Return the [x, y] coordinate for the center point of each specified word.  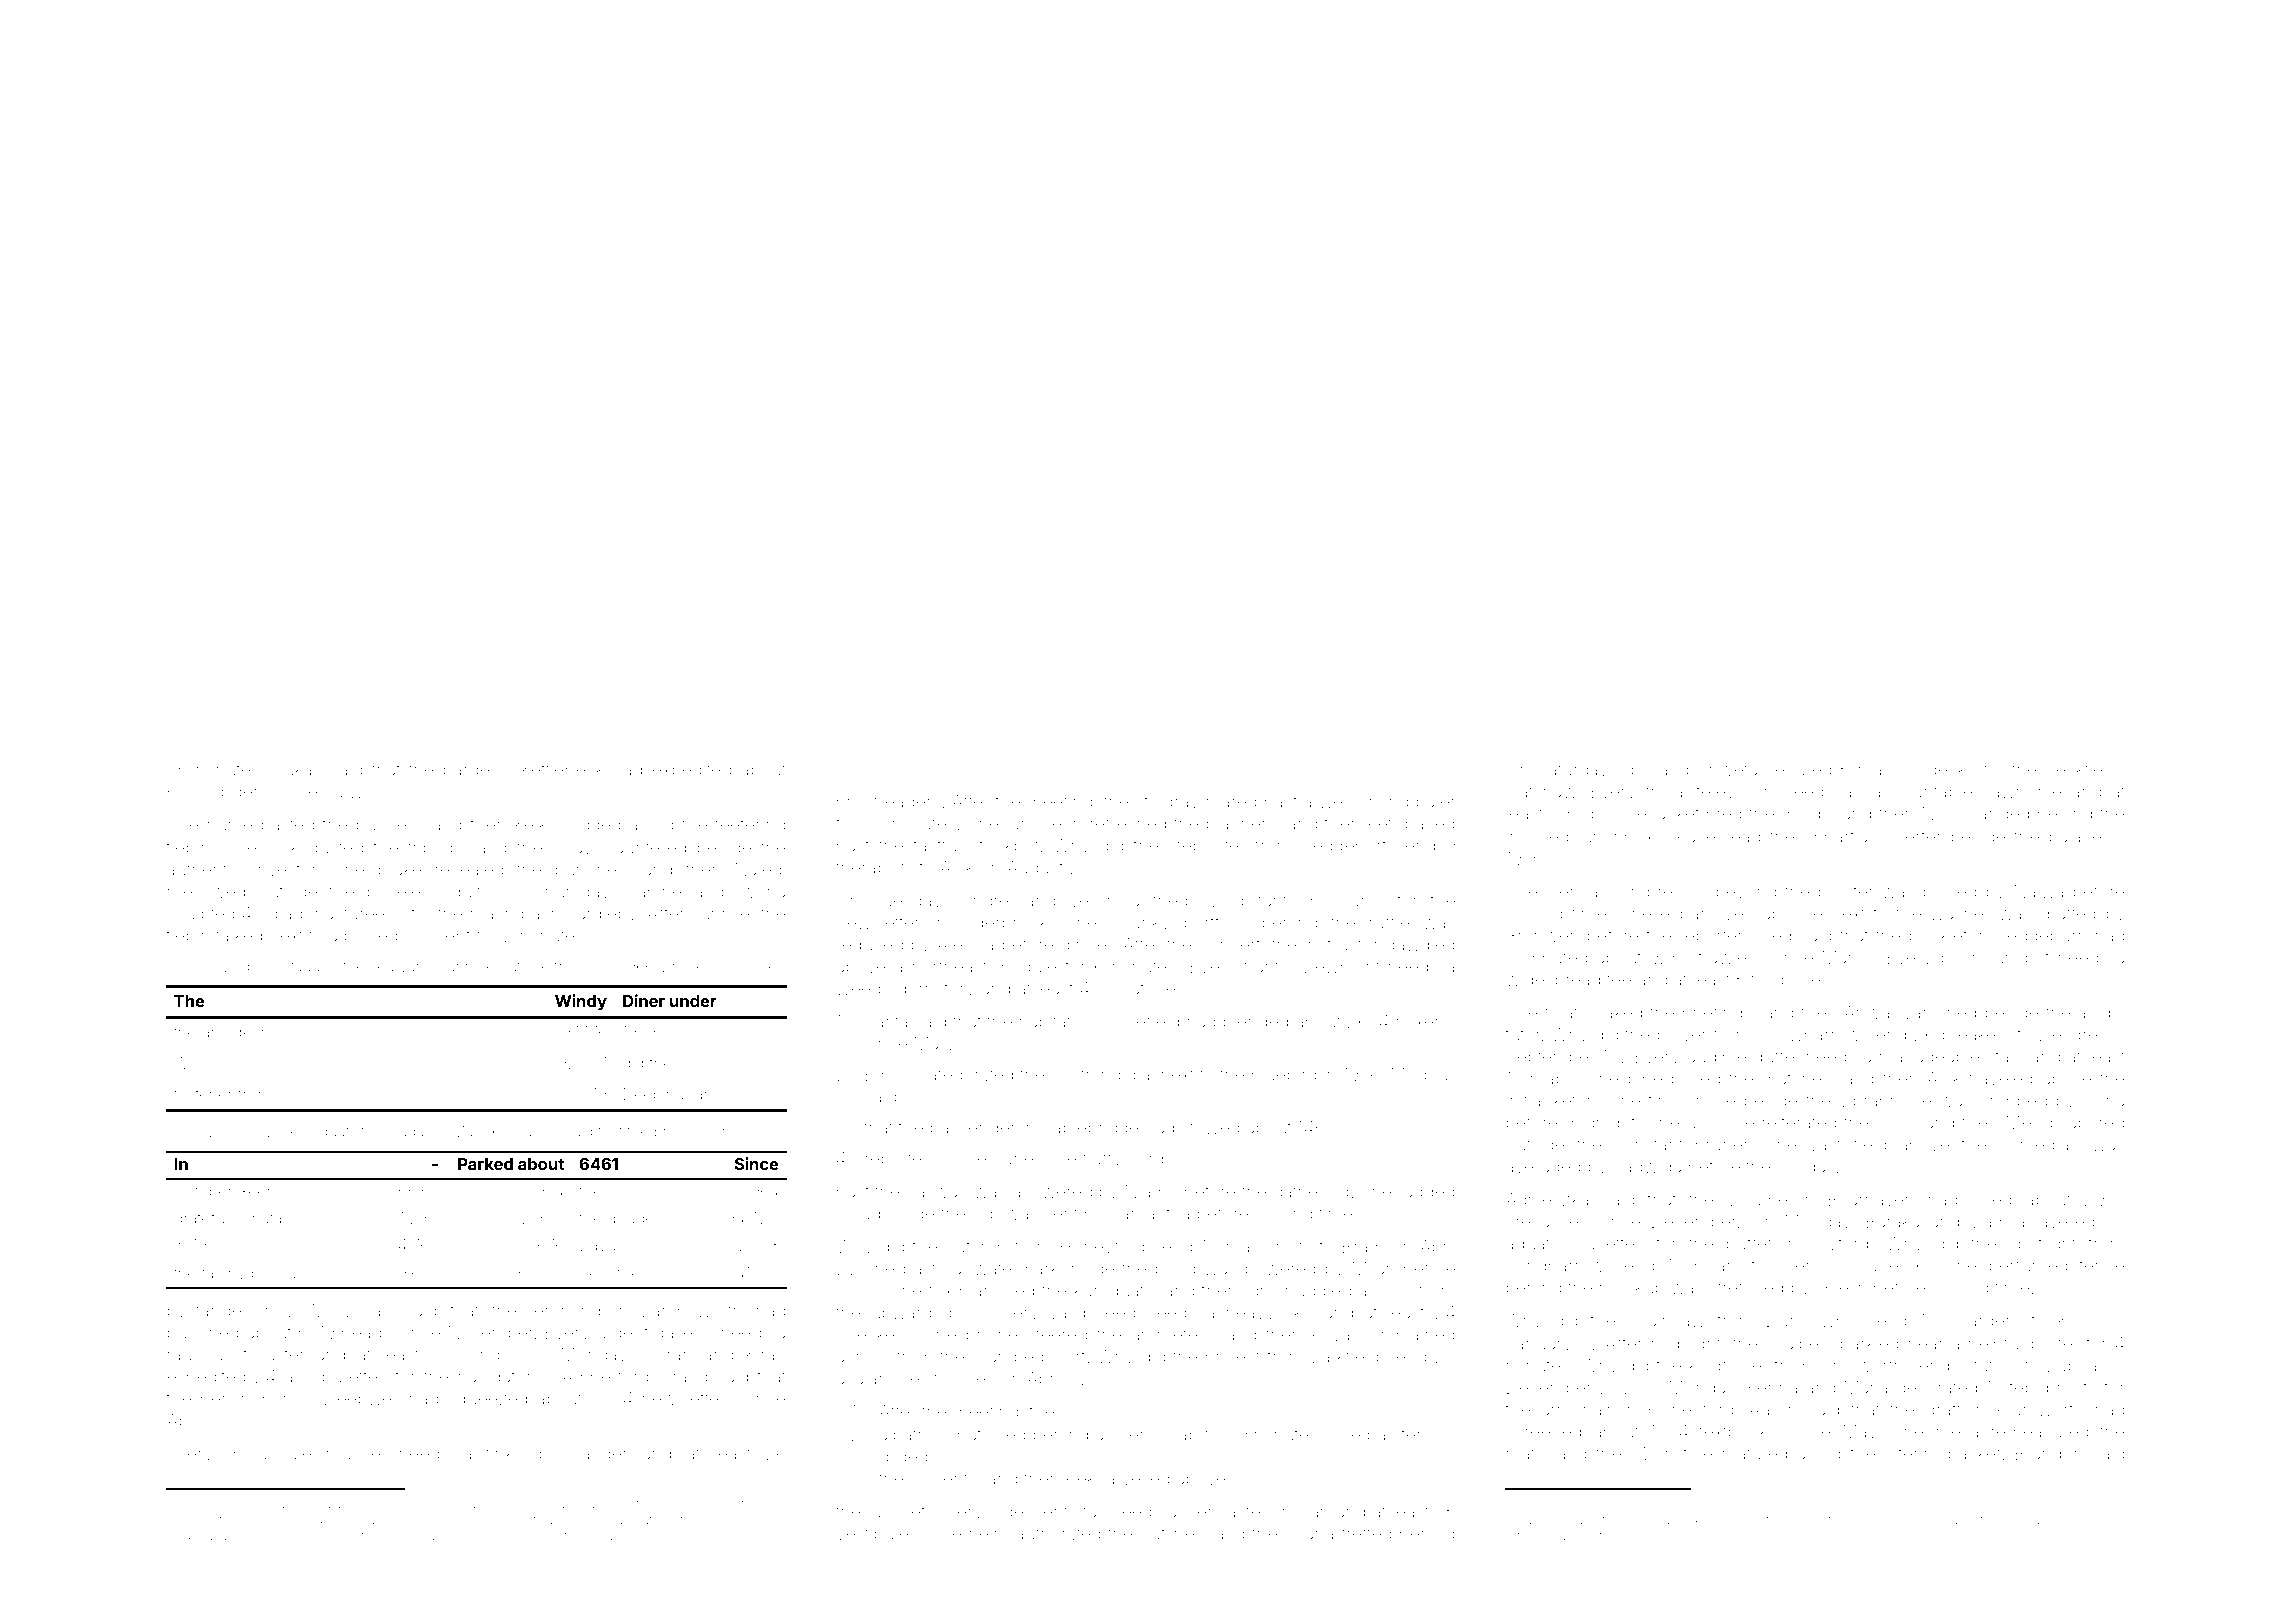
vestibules [876, 1533]
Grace [1692, 836]
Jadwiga [1647, 1168]
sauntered [646, 847]
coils [1894, 1122]
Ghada [401, 1131]
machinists [1269, 1246]
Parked [485, 1164]
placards [221, 1536]
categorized [966, 1076]
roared [1231, 803]
